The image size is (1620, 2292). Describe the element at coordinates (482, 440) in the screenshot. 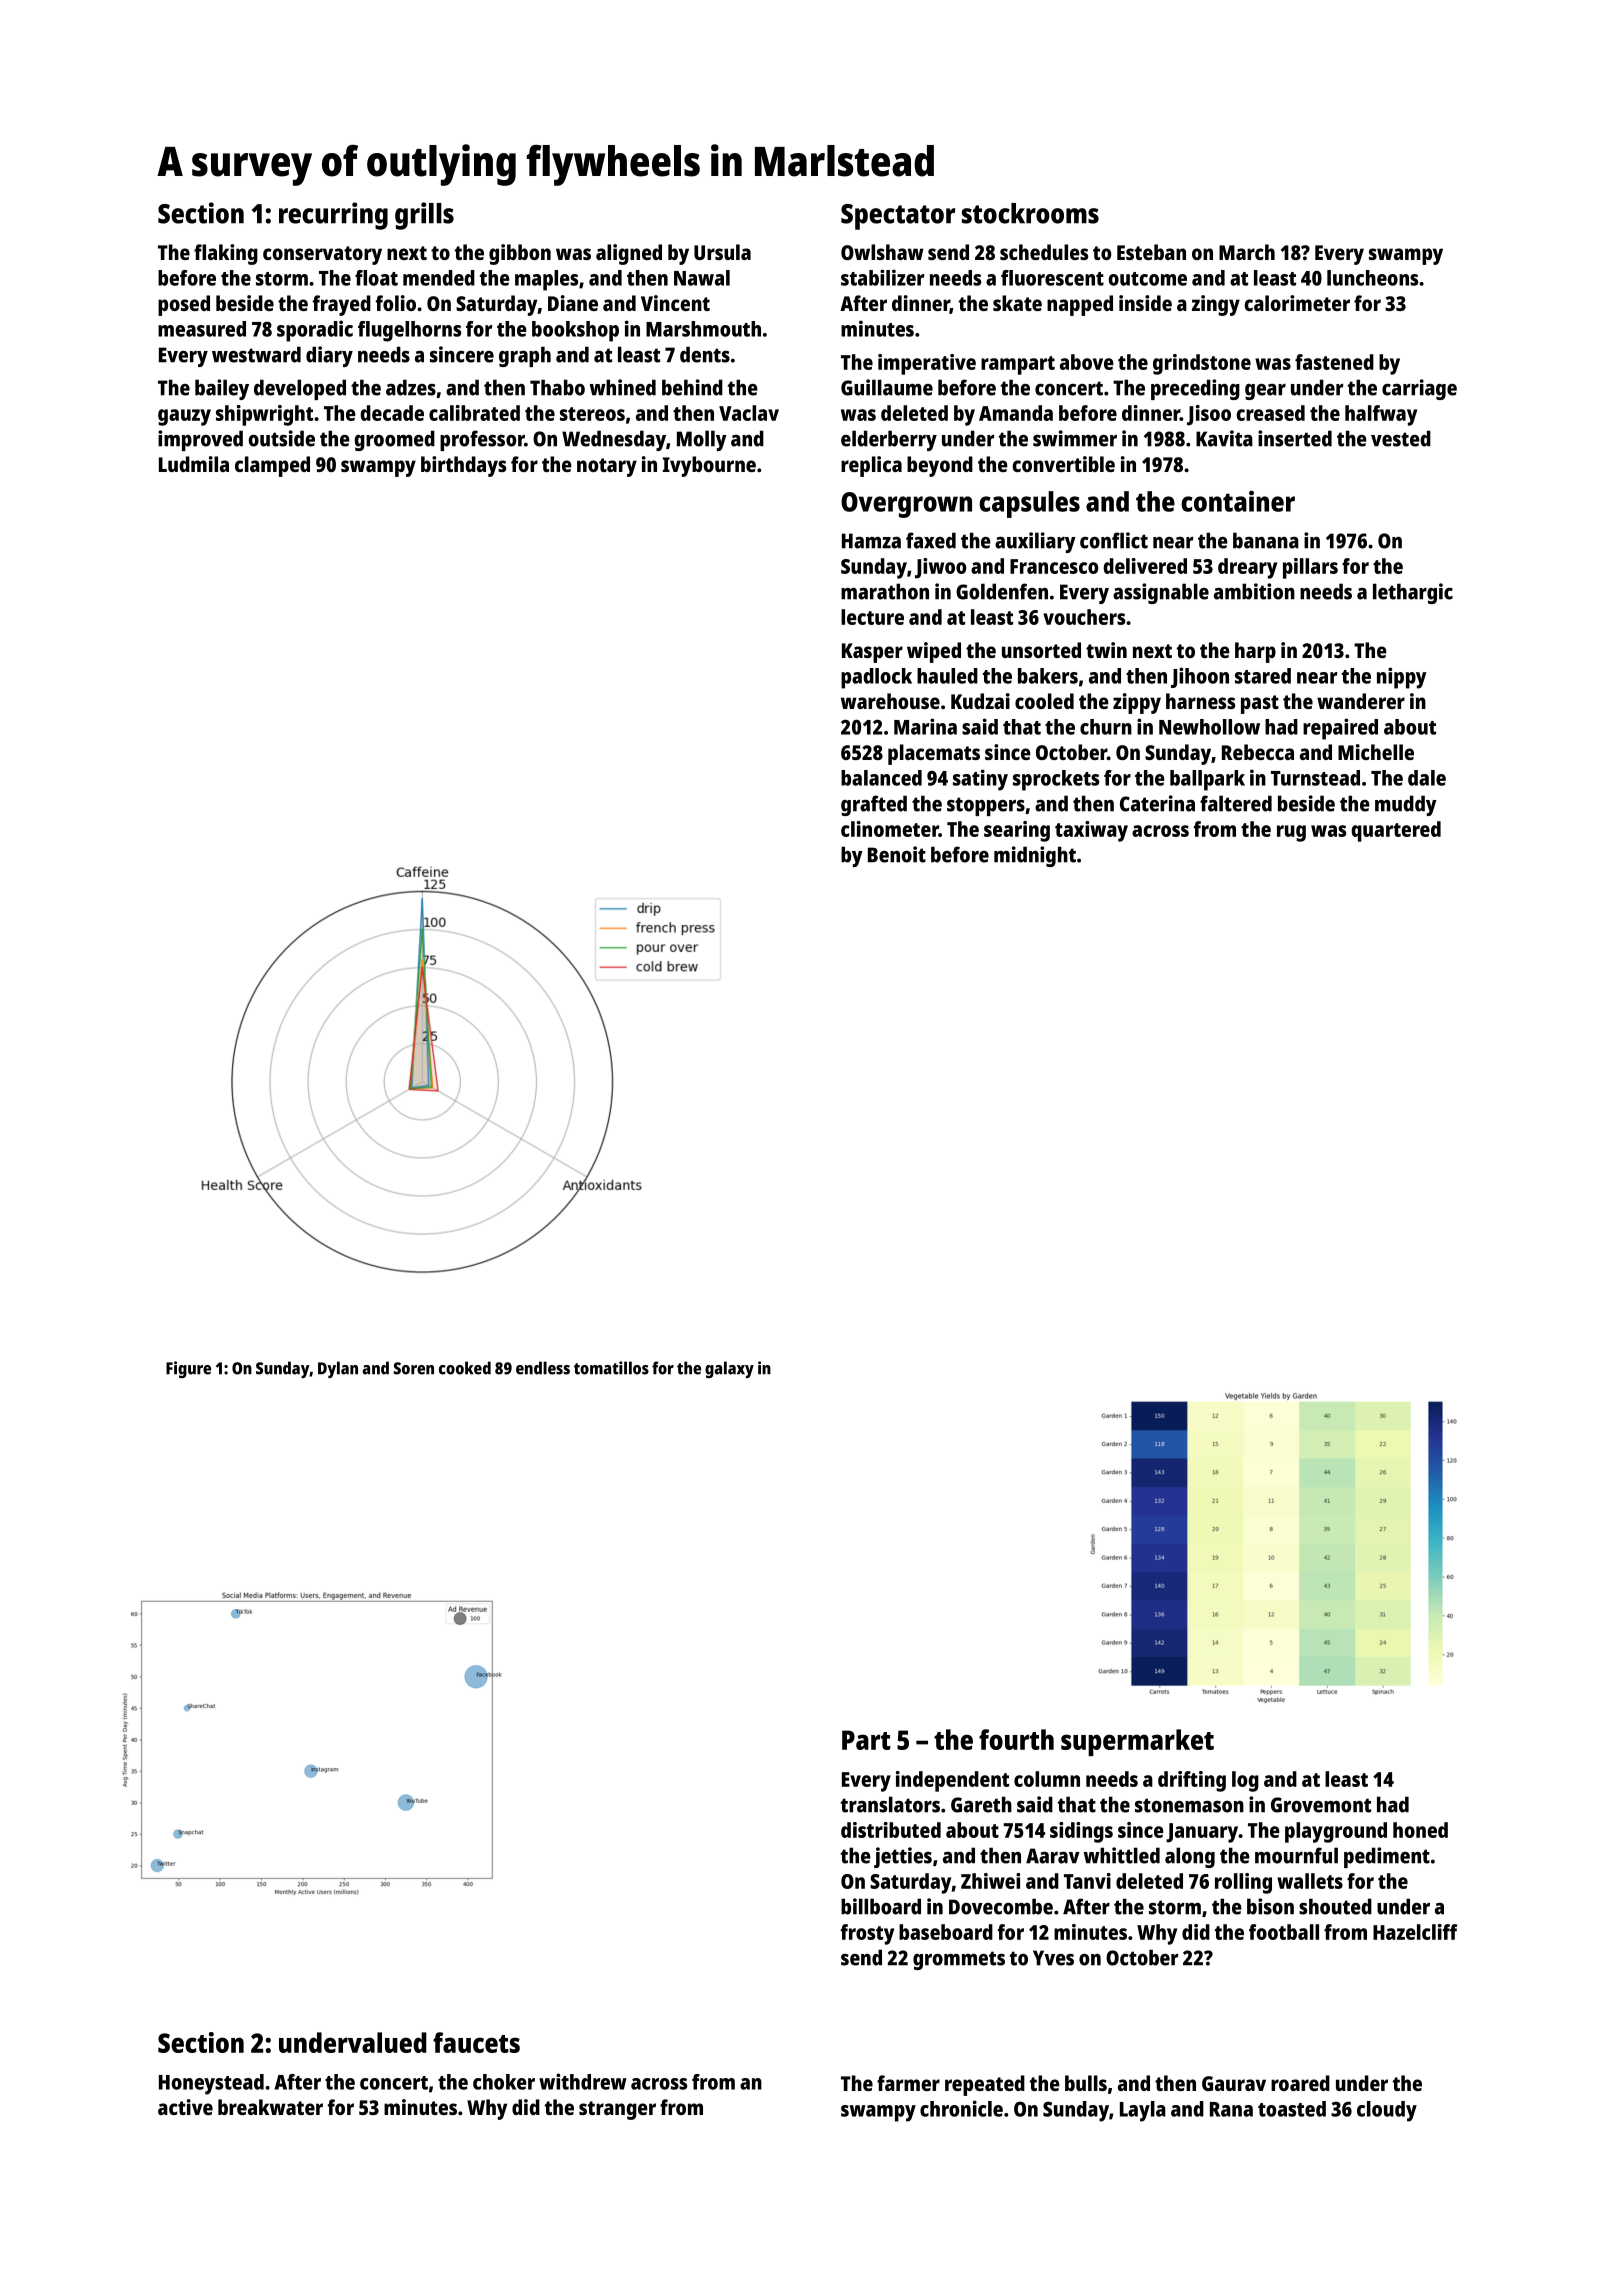

I see `professor` at that location.
